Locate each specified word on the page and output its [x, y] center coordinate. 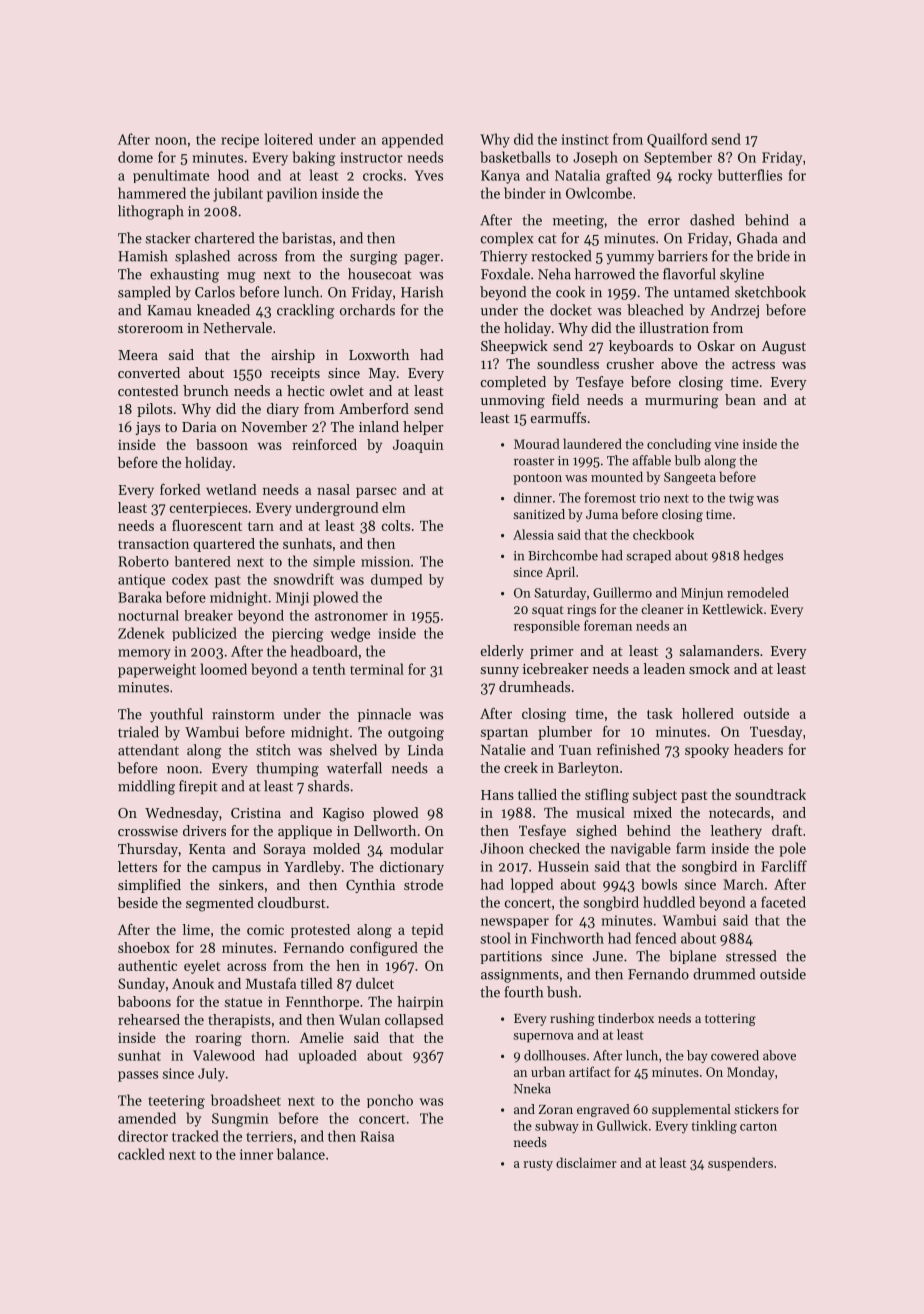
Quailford [677, 140]
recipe [240, 141]
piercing [298, 635]
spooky [707, 751]
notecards [739, 812]
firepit [198, 787]
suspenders [740, 1164]
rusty [538, 1165]
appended [412, 141]
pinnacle [384, 715]
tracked [195, 1136]
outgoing [416, 734]
